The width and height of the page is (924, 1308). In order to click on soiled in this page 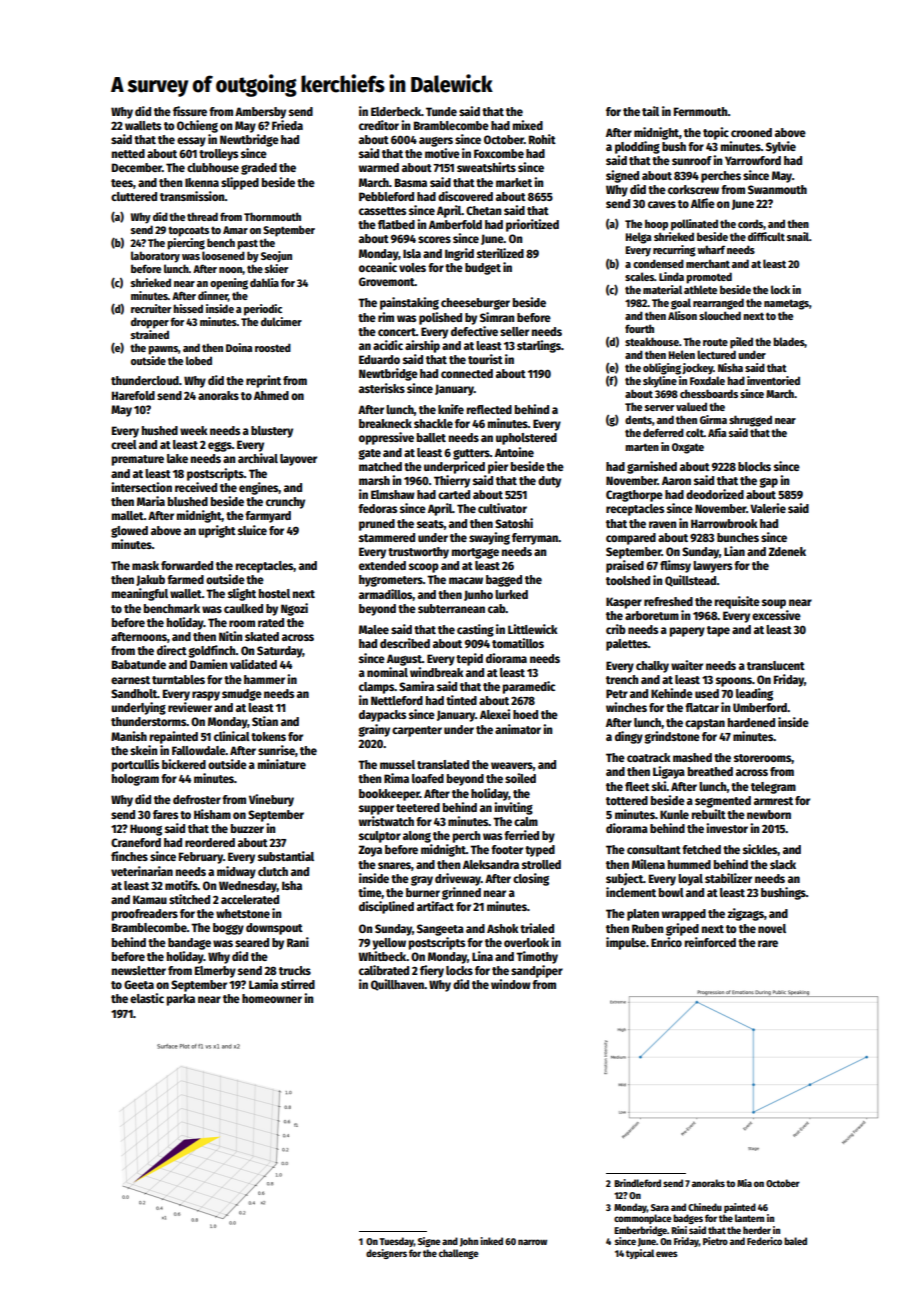, I will do `click(520, 778)`.
